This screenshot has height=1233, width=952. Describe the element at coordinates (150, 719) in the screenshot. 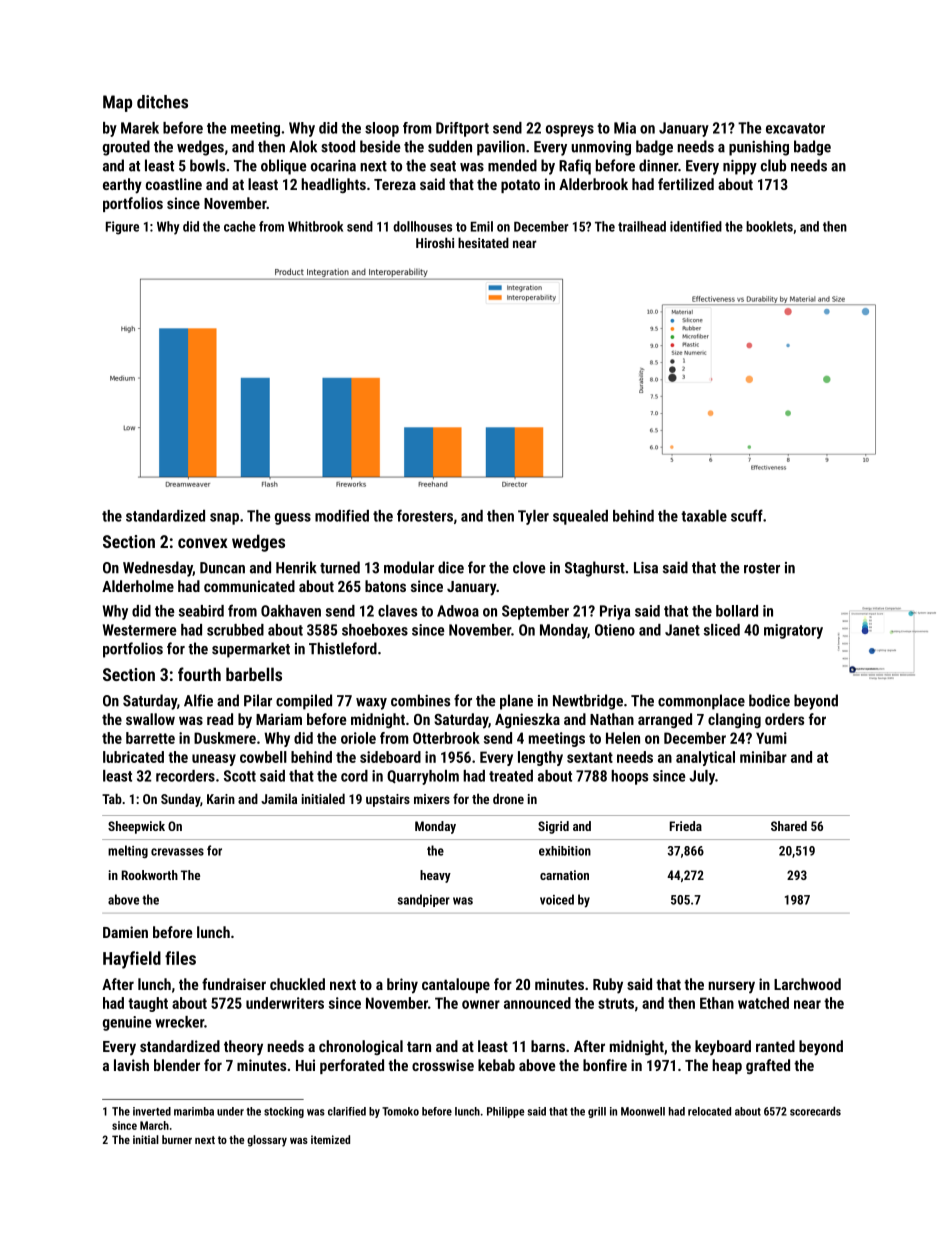

I see `swallow` at that location.
